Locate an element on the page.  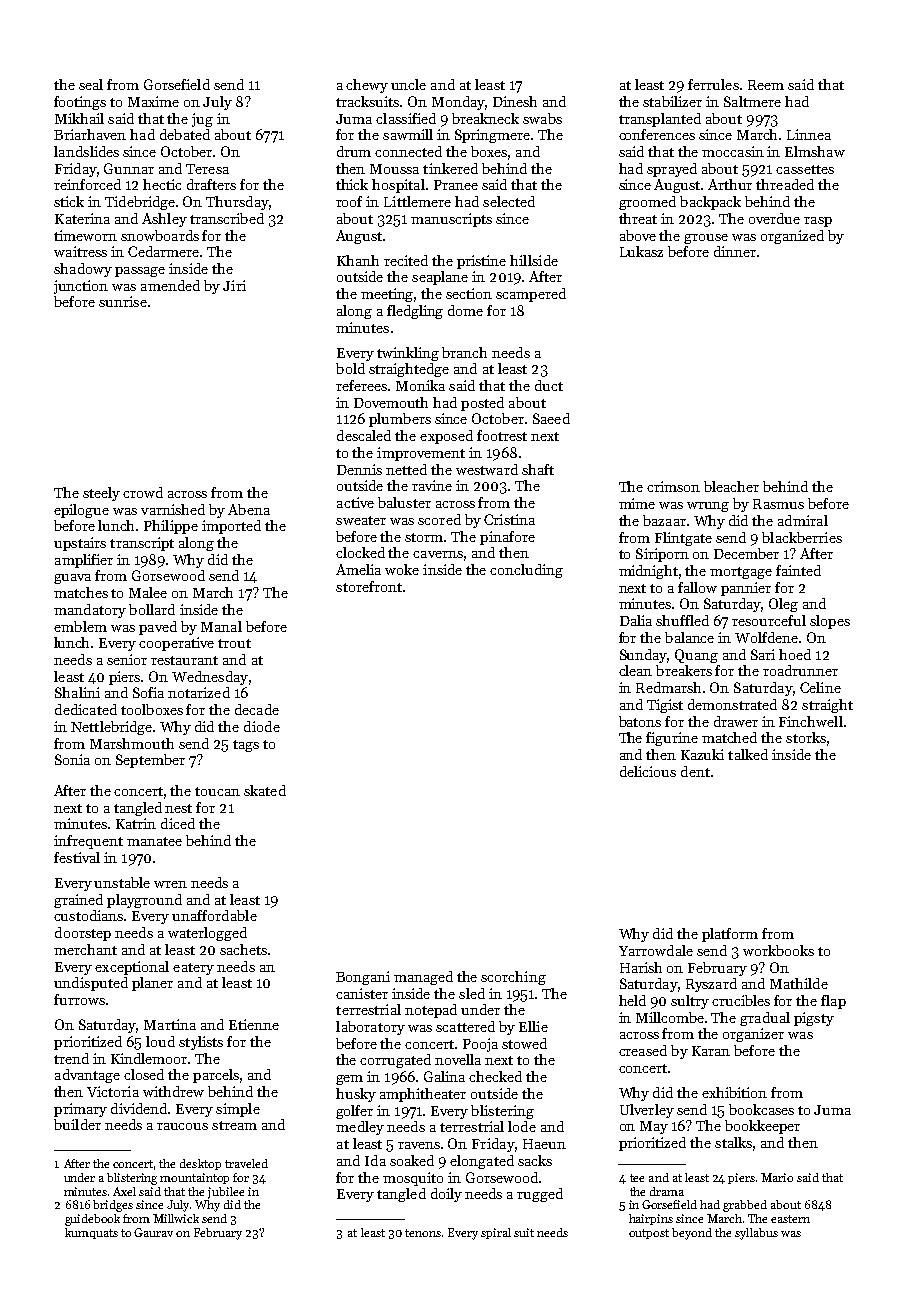
chewy is located at coordinates (367, 86).
